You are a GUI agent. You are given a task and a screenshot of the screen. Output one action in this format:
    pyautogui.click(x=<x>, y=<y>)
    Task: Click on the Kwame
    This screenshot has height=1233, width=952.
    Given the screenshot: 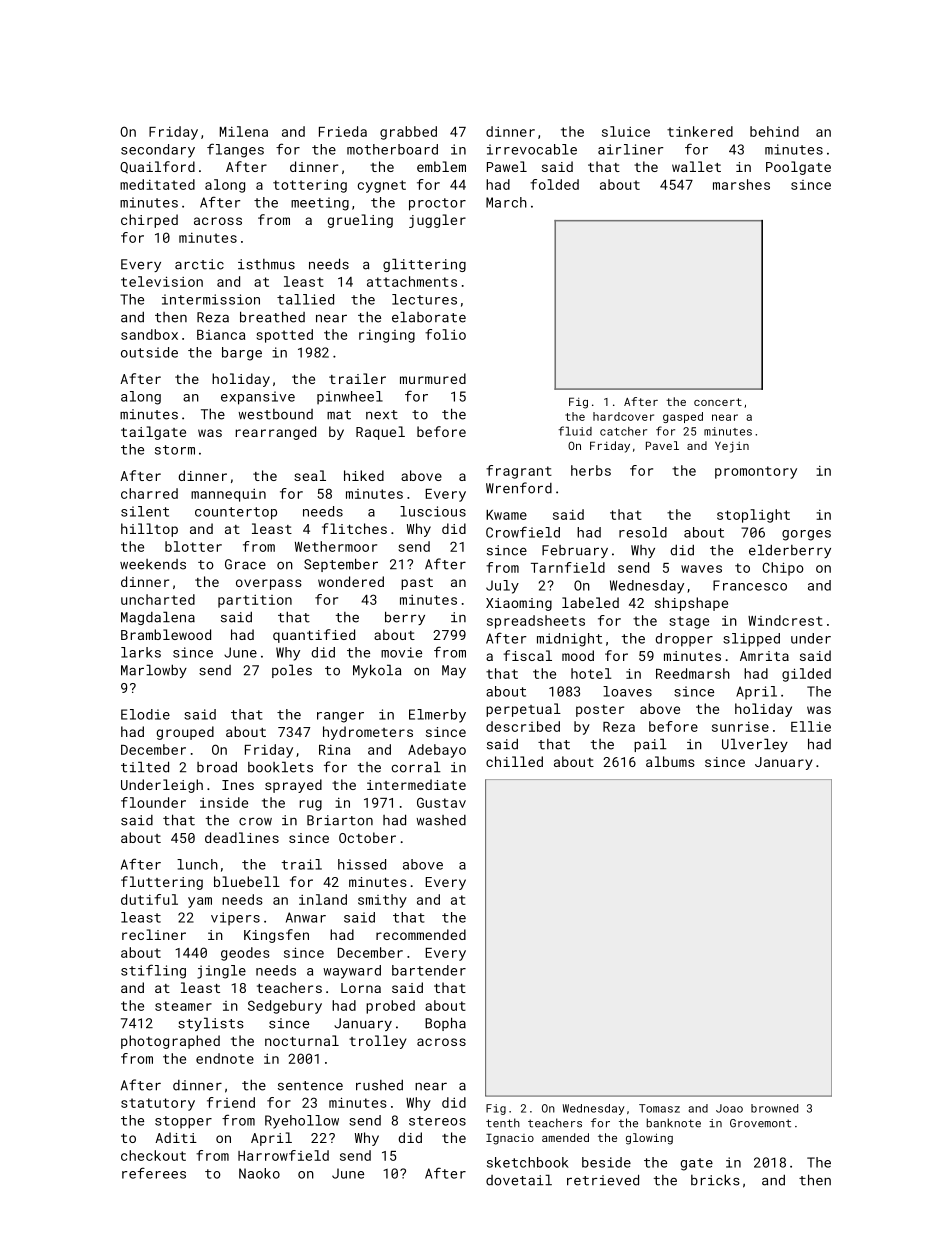 What is the action you would take?
    pyautogui.click(x=506, y=515)
